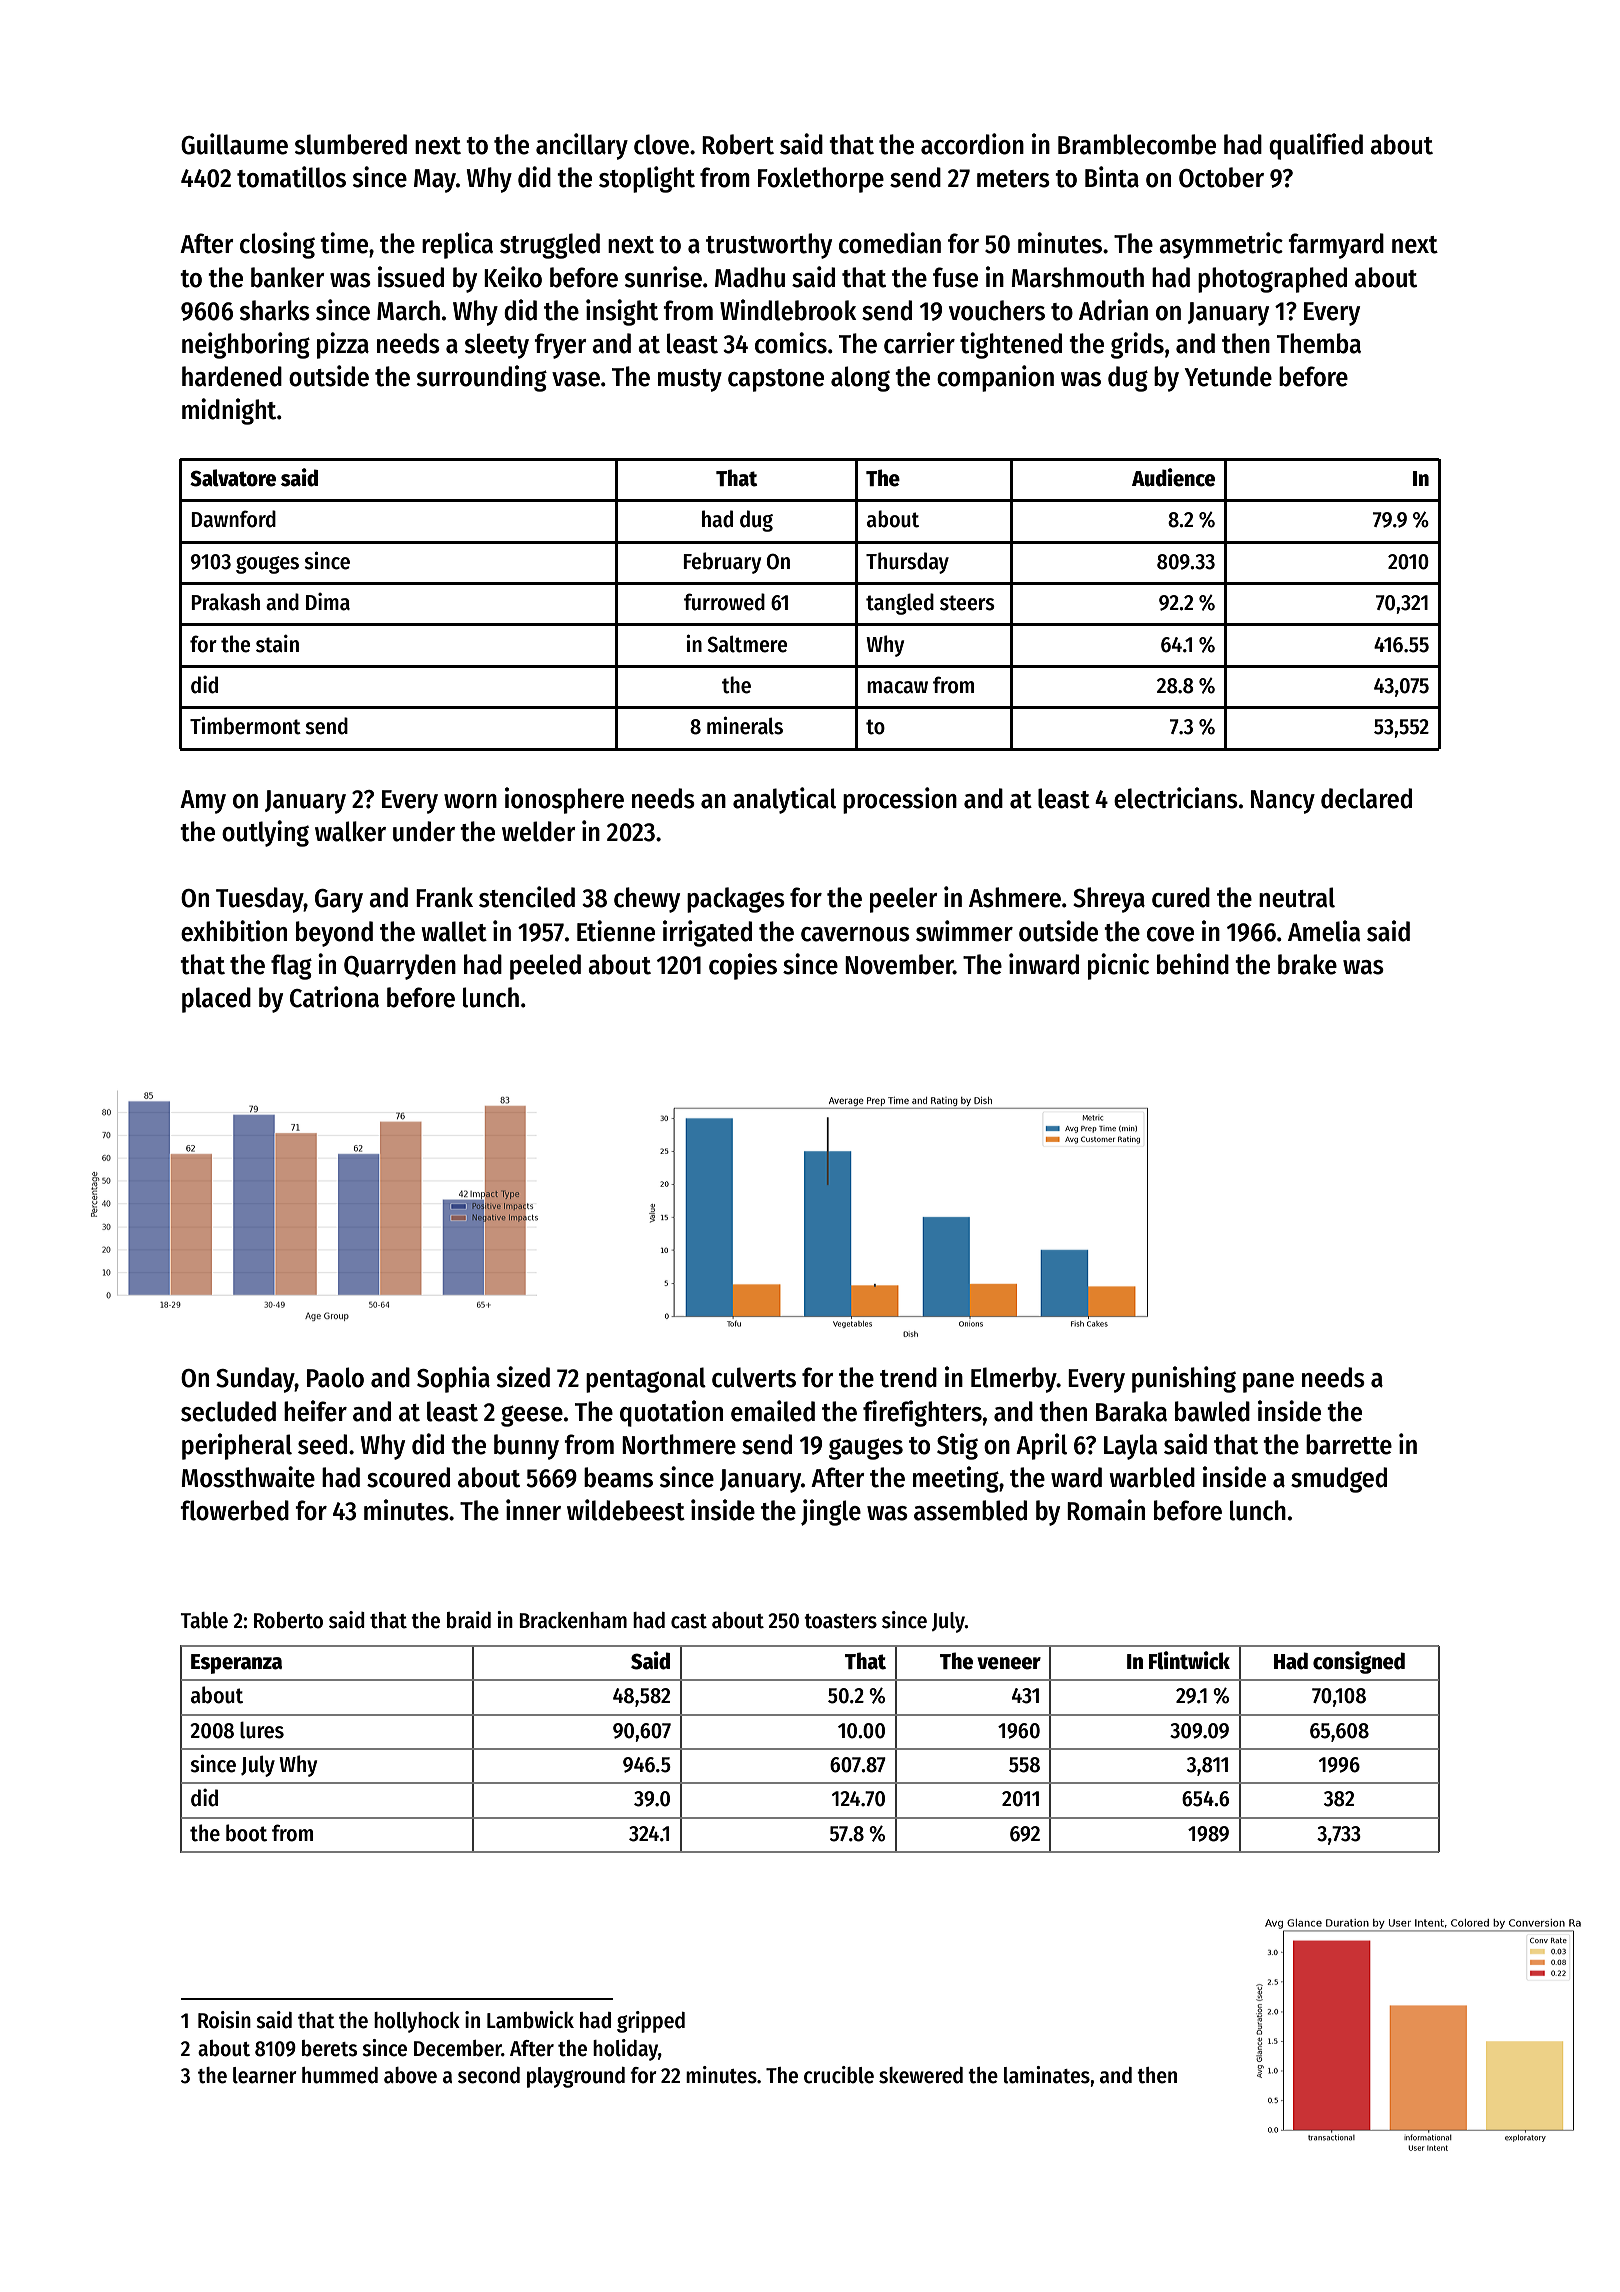  What do you see at coordinates (1193, 964) in the screenshot?
I see `behind` at bounding box center [1193, 964].
